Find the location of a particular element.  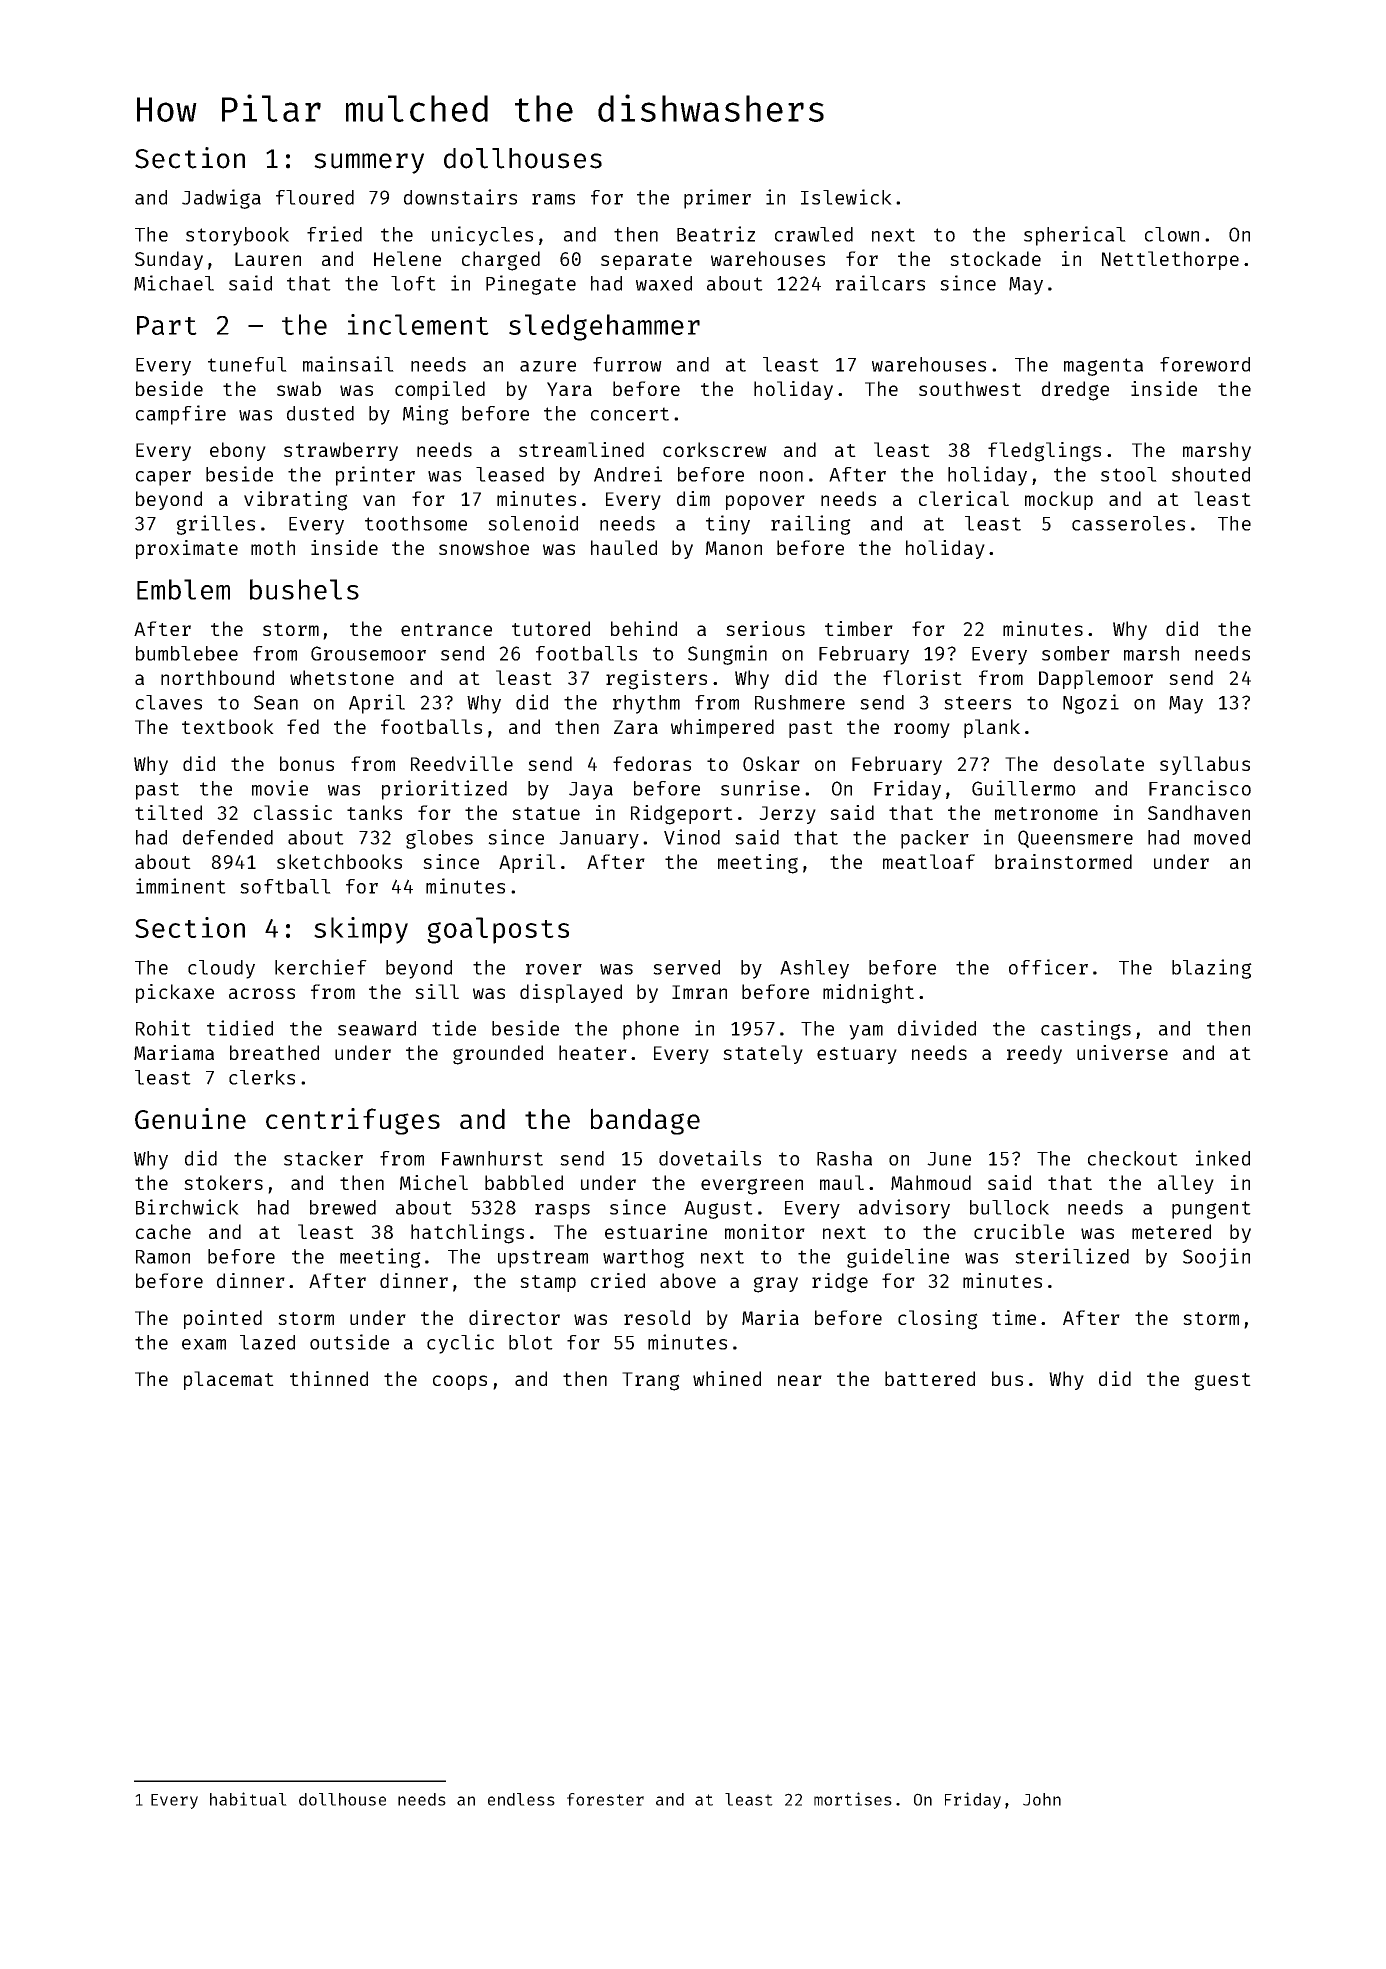

imminent is located at coordinates (181, 886).
